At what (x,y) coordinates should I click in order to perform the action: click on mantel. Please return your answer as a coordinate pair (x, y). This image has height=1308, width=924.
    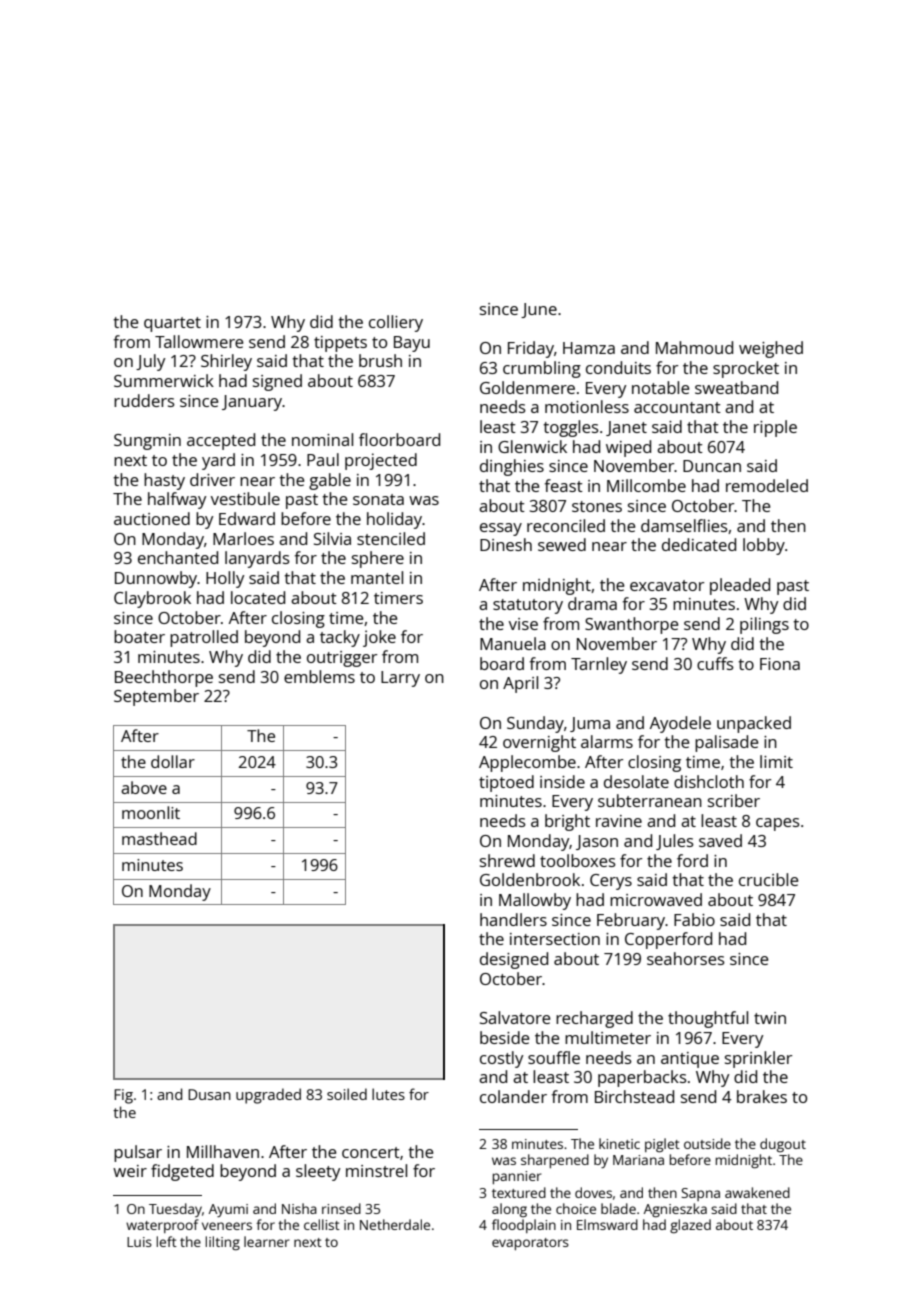
    Looking at the image, I should click on (377, 577).
